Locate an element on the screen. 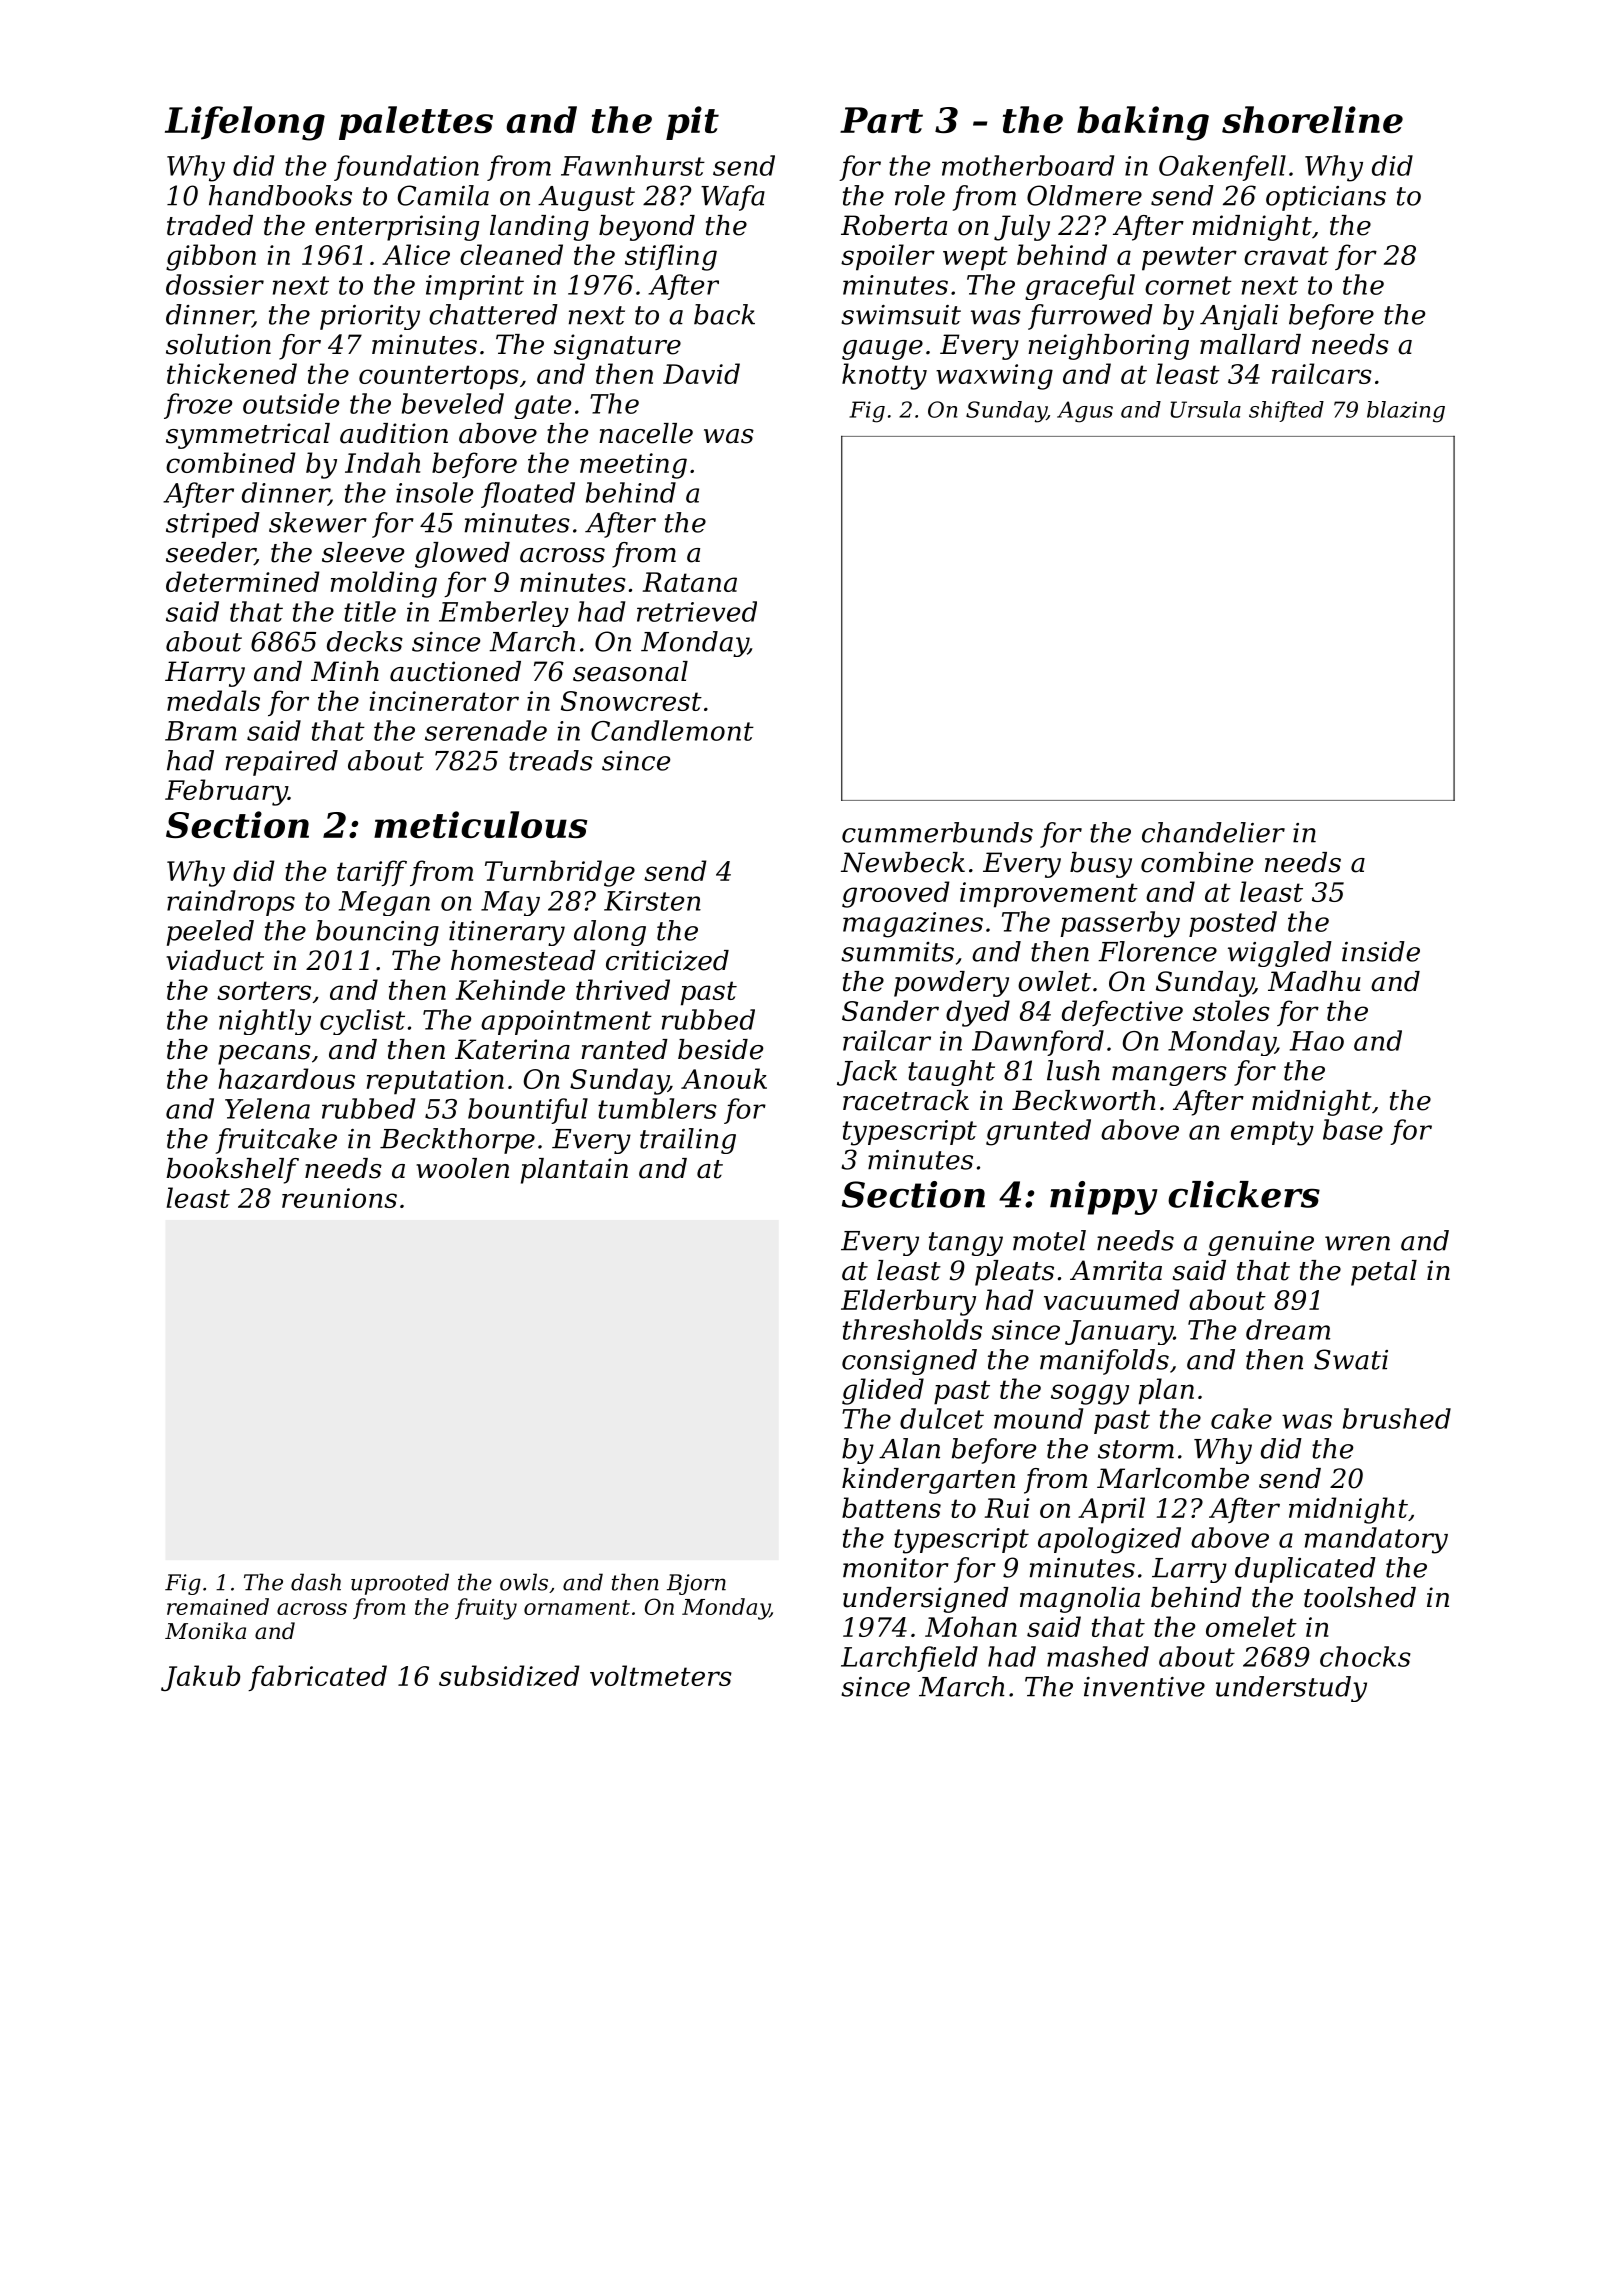 Image resolution: width=1620 pixels, height=2292 pixels. February is located at coordinates (226, 792).
